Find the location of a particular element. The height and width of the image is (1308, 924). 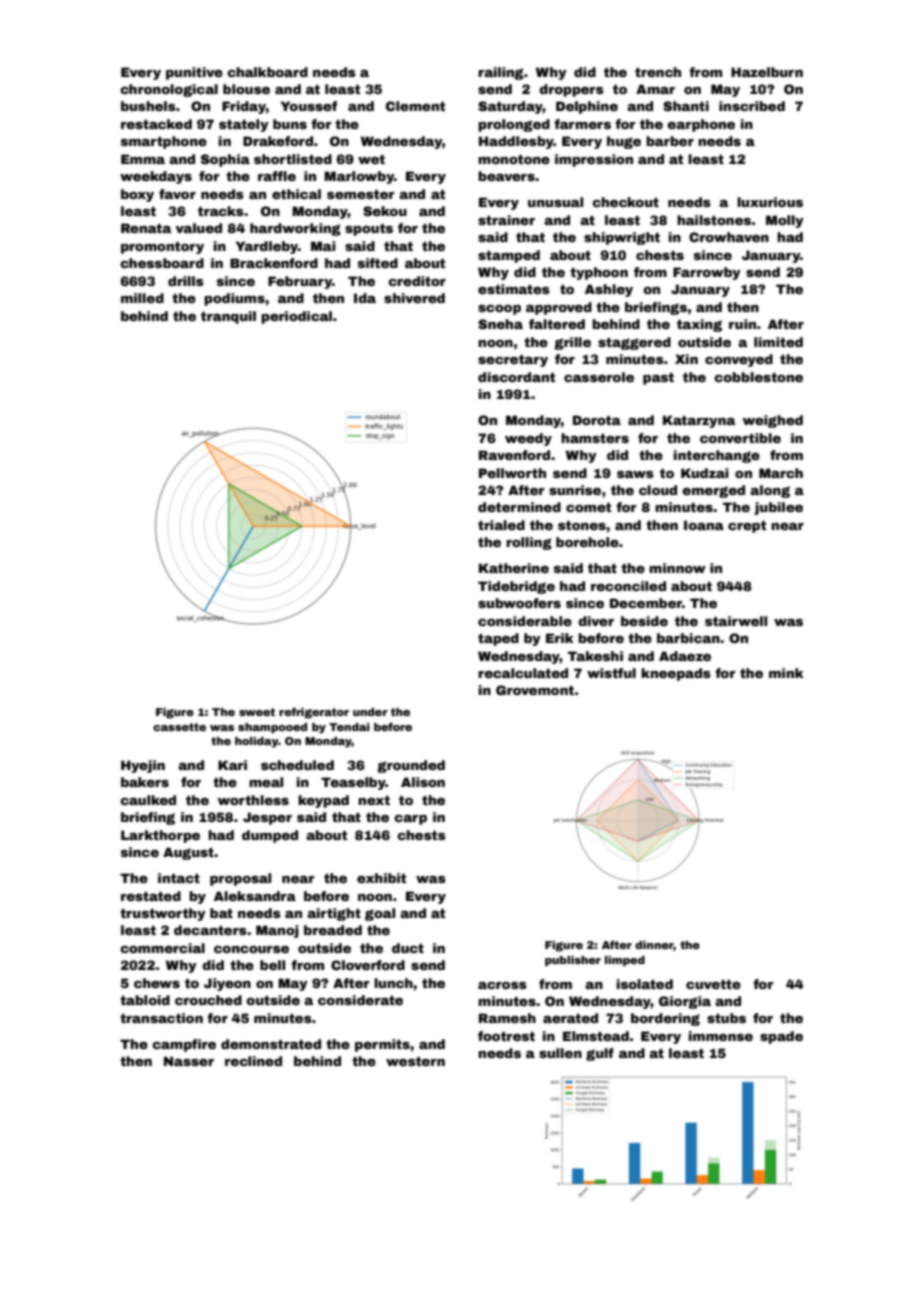

checkout is located at coordinates (625, 202).
